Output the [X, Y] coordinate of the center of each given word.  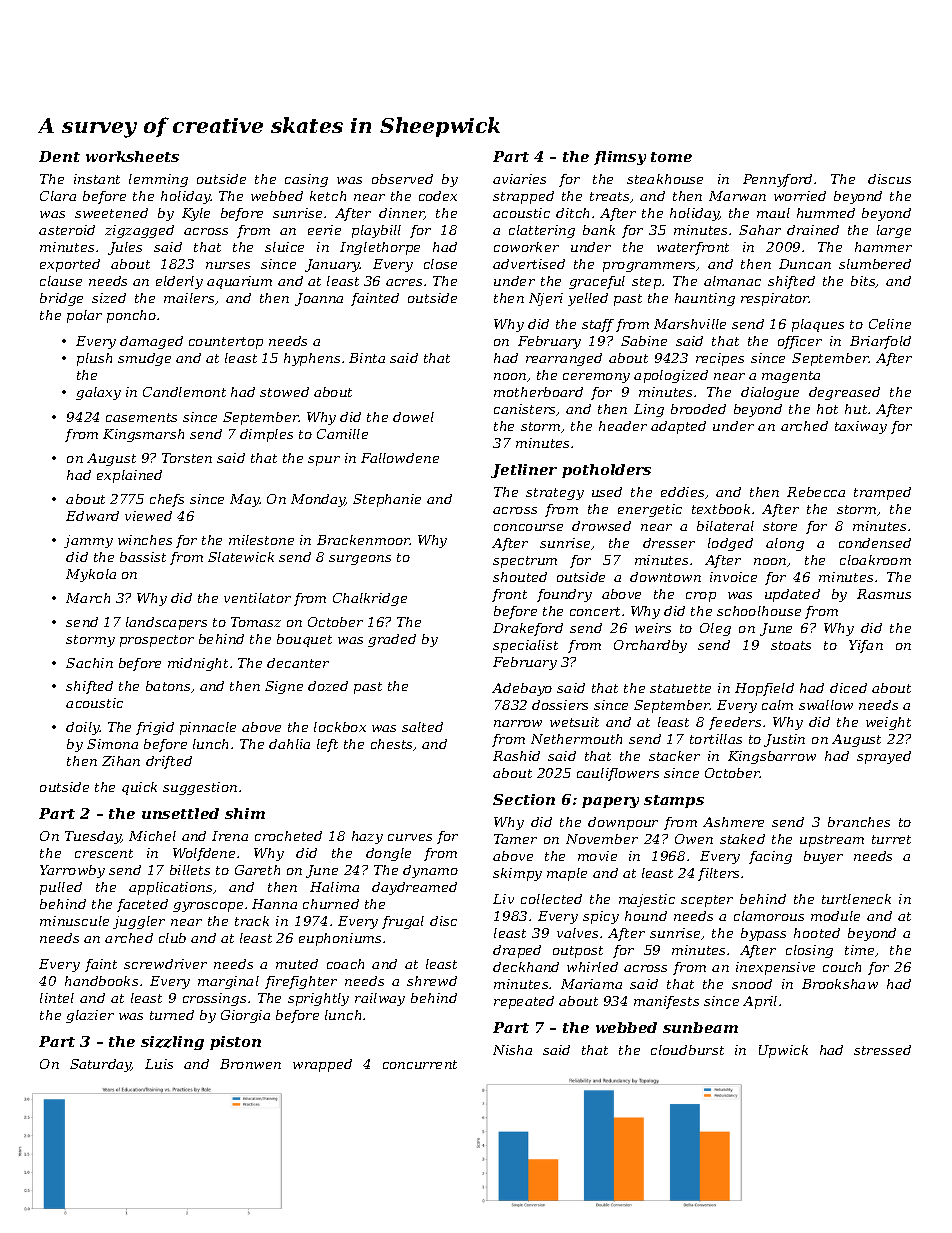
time [859, 950]
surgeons [360, 560]
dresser [669, 543]
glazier [90, 1016]
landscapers [166, 623]
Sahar [760, 230]
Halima [334, 887]
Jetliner [524, 471]
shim [245, 813]
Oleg [715, 629]
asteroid [67, 230]
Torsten [187, 458]
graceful [597, 282]
